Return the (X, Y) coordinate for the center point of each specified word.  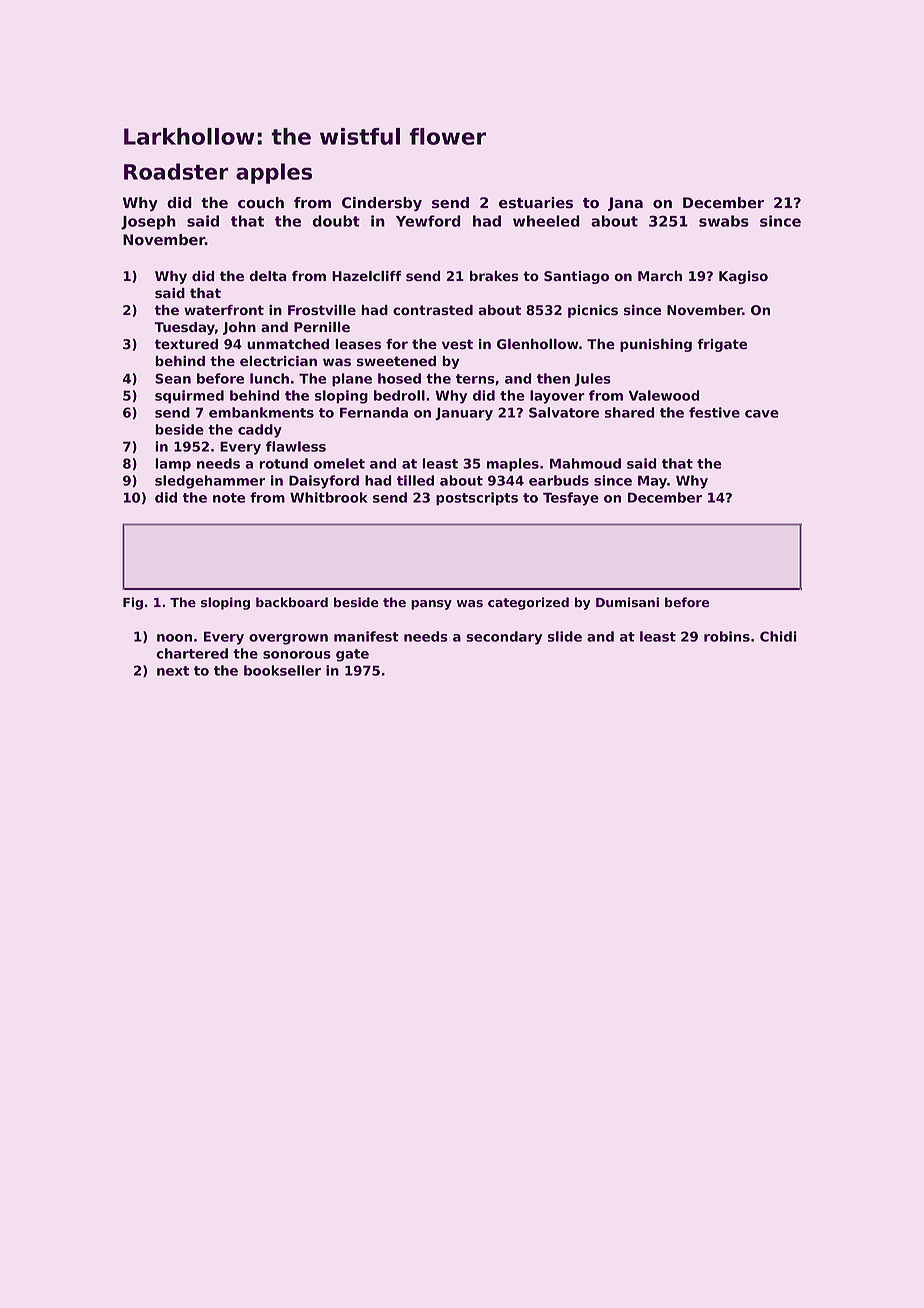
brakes (494, 276)
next (173, 671)
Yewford (428, 221)
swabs (724, 221)
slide (565, 636)
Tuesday (184, 328)
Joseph (148, 222)
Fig (133, 603)
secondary (504, 638)
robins (727, 636)
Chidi (778, 636)
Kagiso (743, 277)
